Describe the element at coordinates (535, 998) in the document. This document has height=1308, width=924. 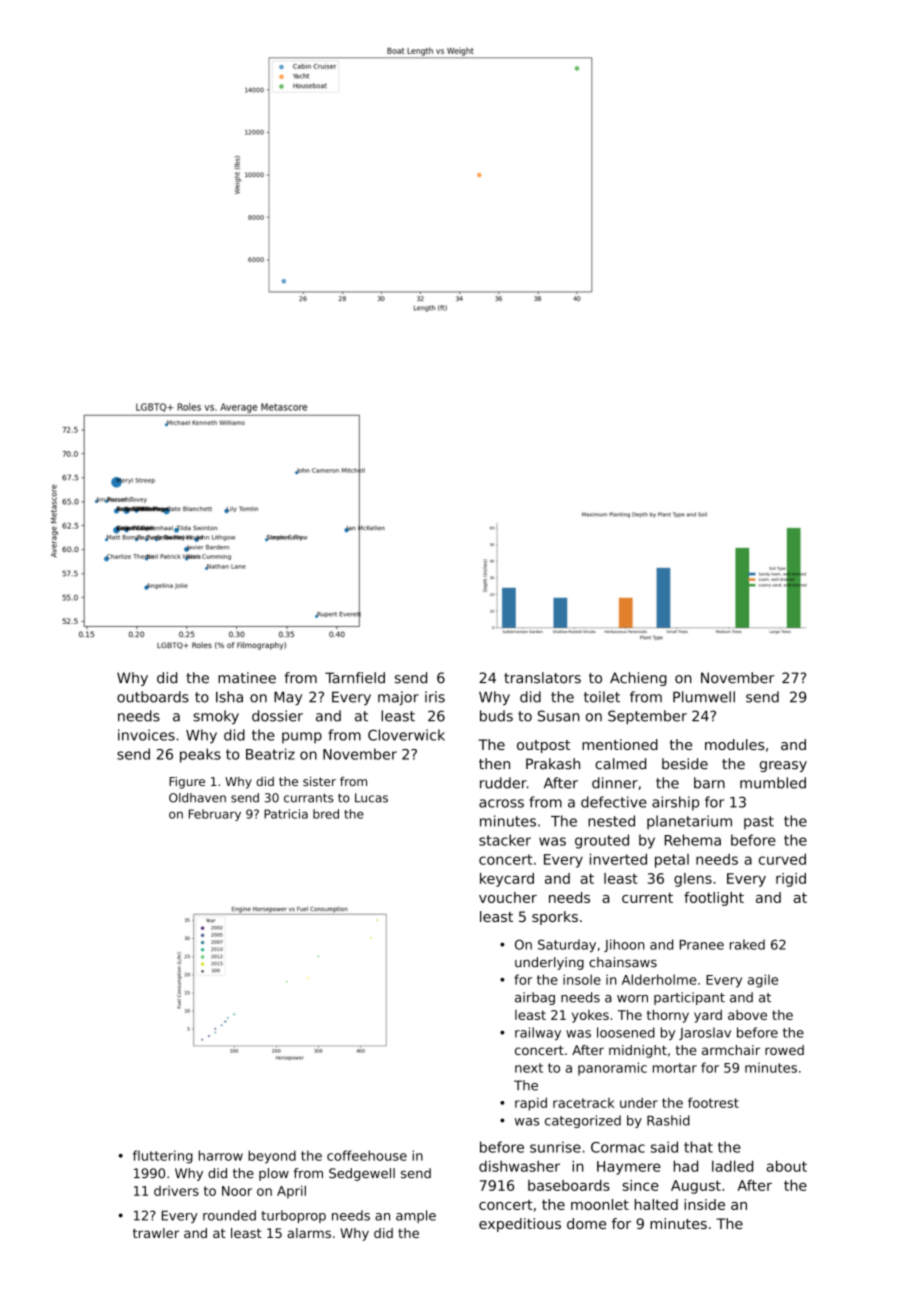
I see `airbag` at that location.
